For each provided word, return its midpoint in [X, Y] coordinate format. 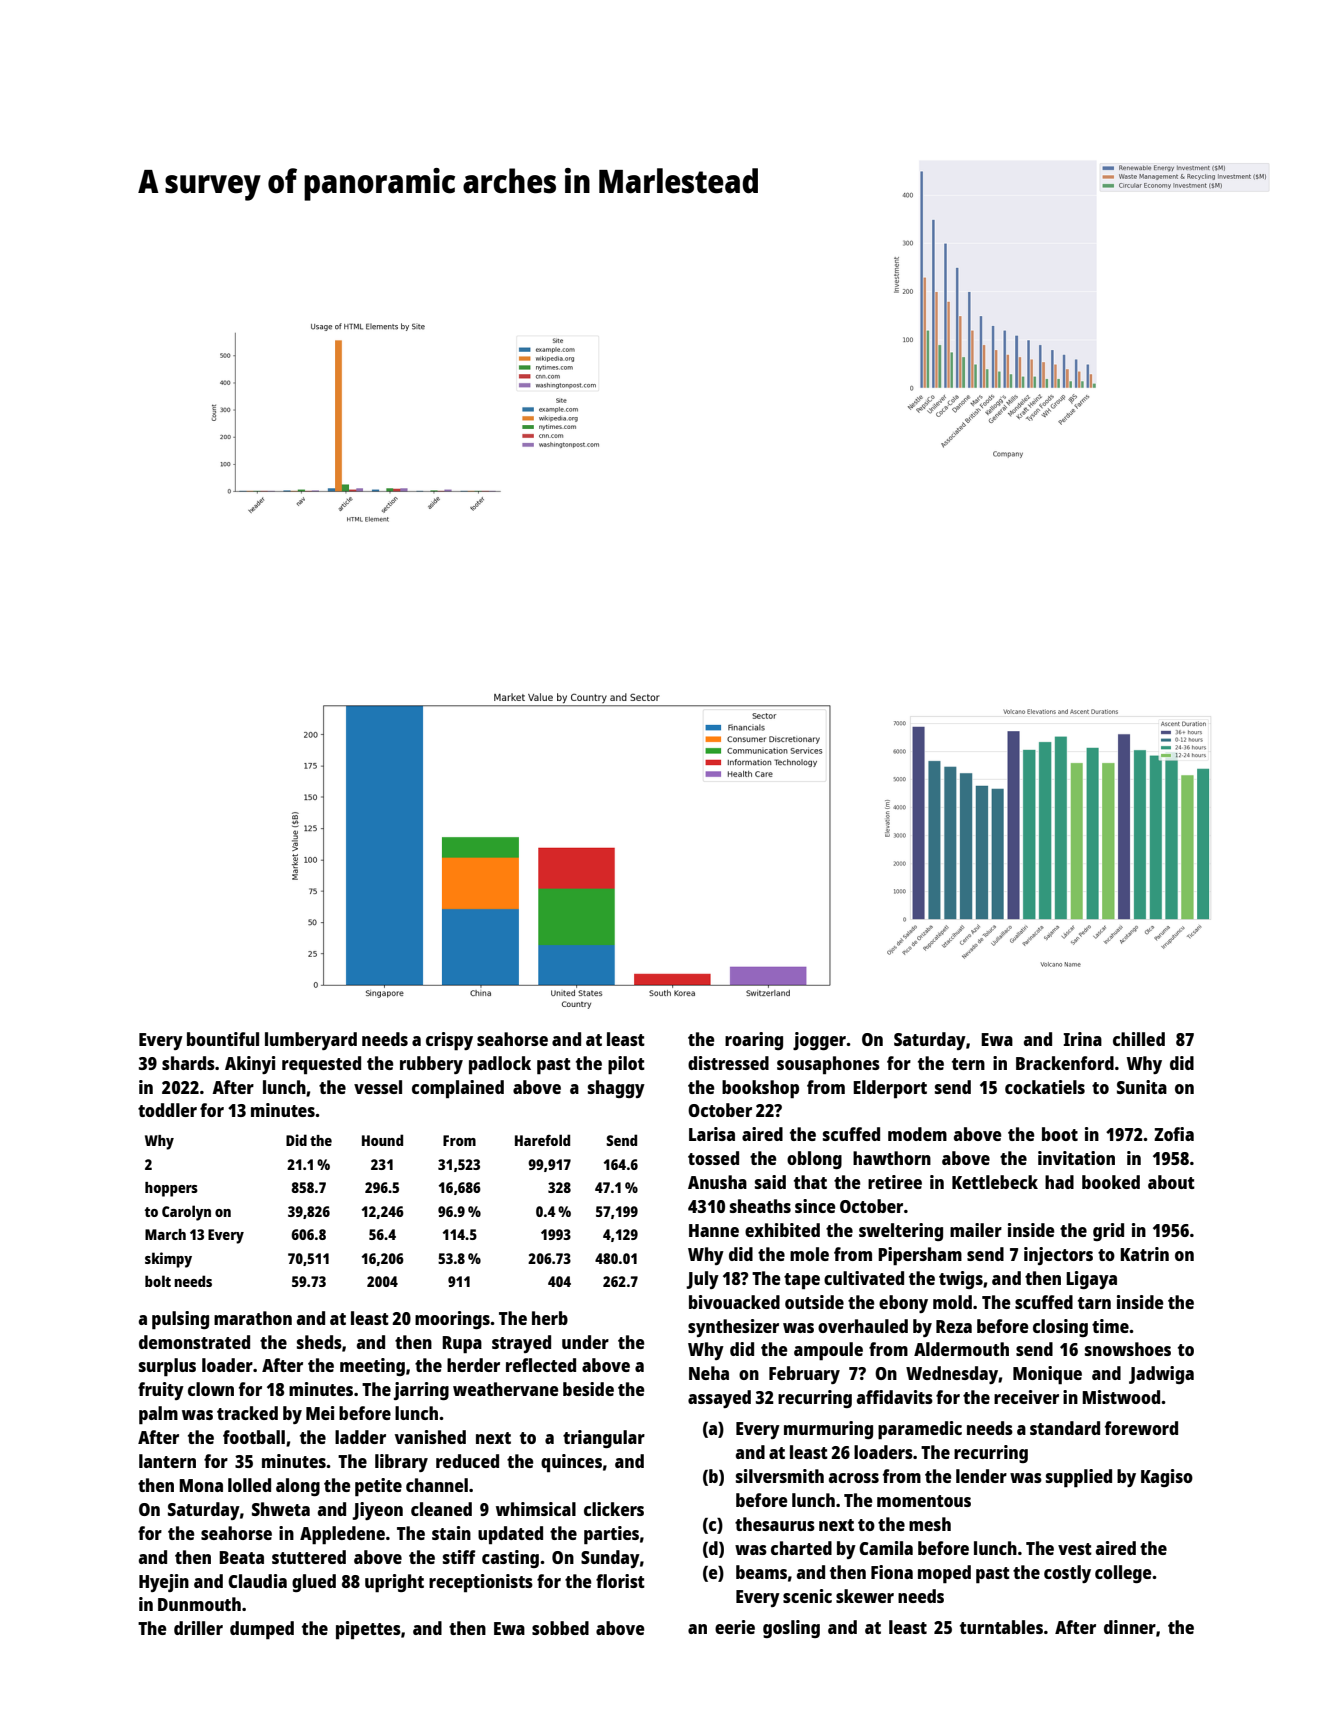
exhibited [782, 1230]
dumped [262, 1630]
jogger [820, 1041]
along [298, 1487]
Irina [1082, 1039]
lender [981, 1476]
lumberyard [311, 1041]
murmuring [828, 1430]
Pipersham [920, 1256]
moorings [452, 1320]
